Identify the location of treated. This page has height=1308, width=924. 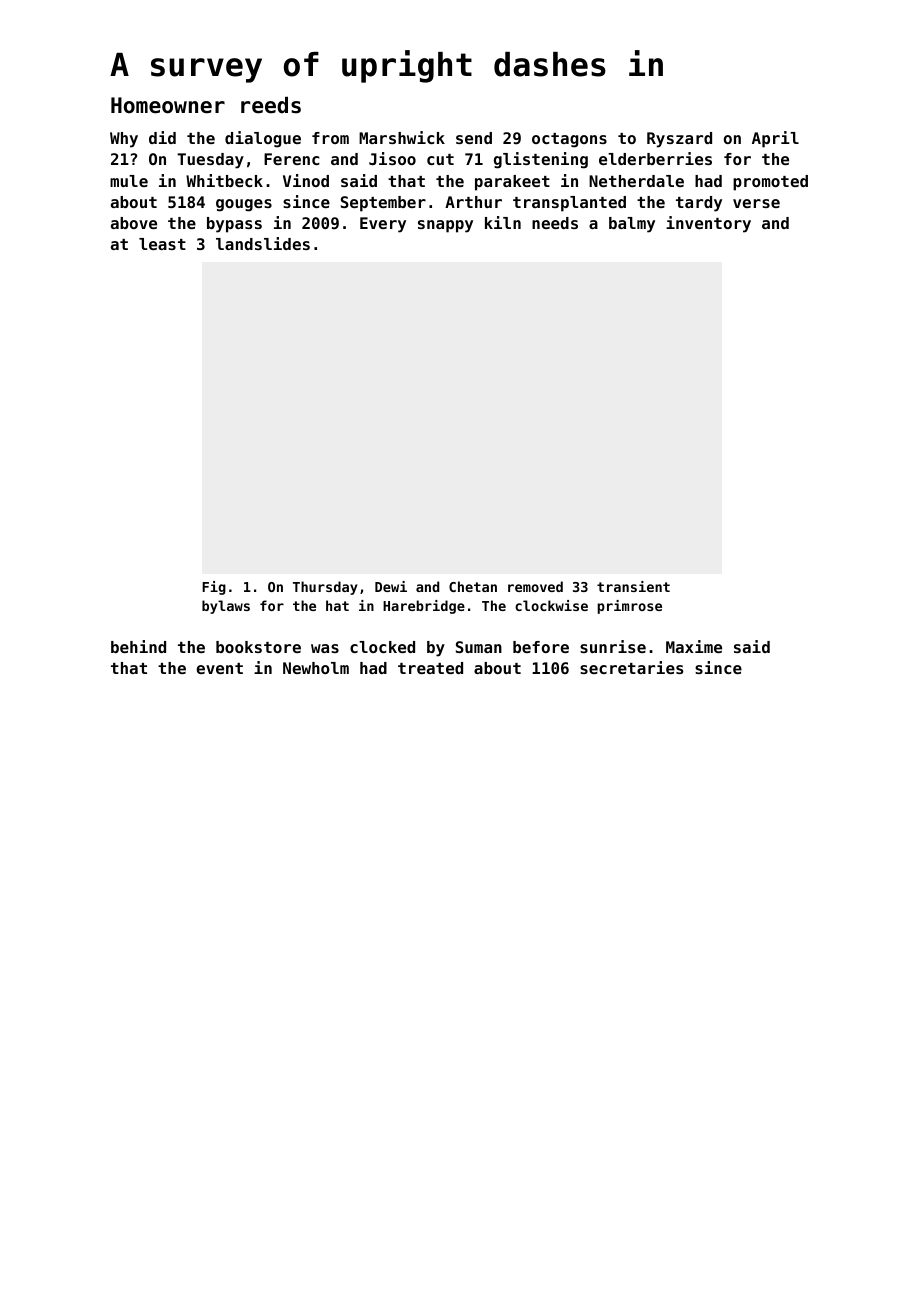
(430, 668).
